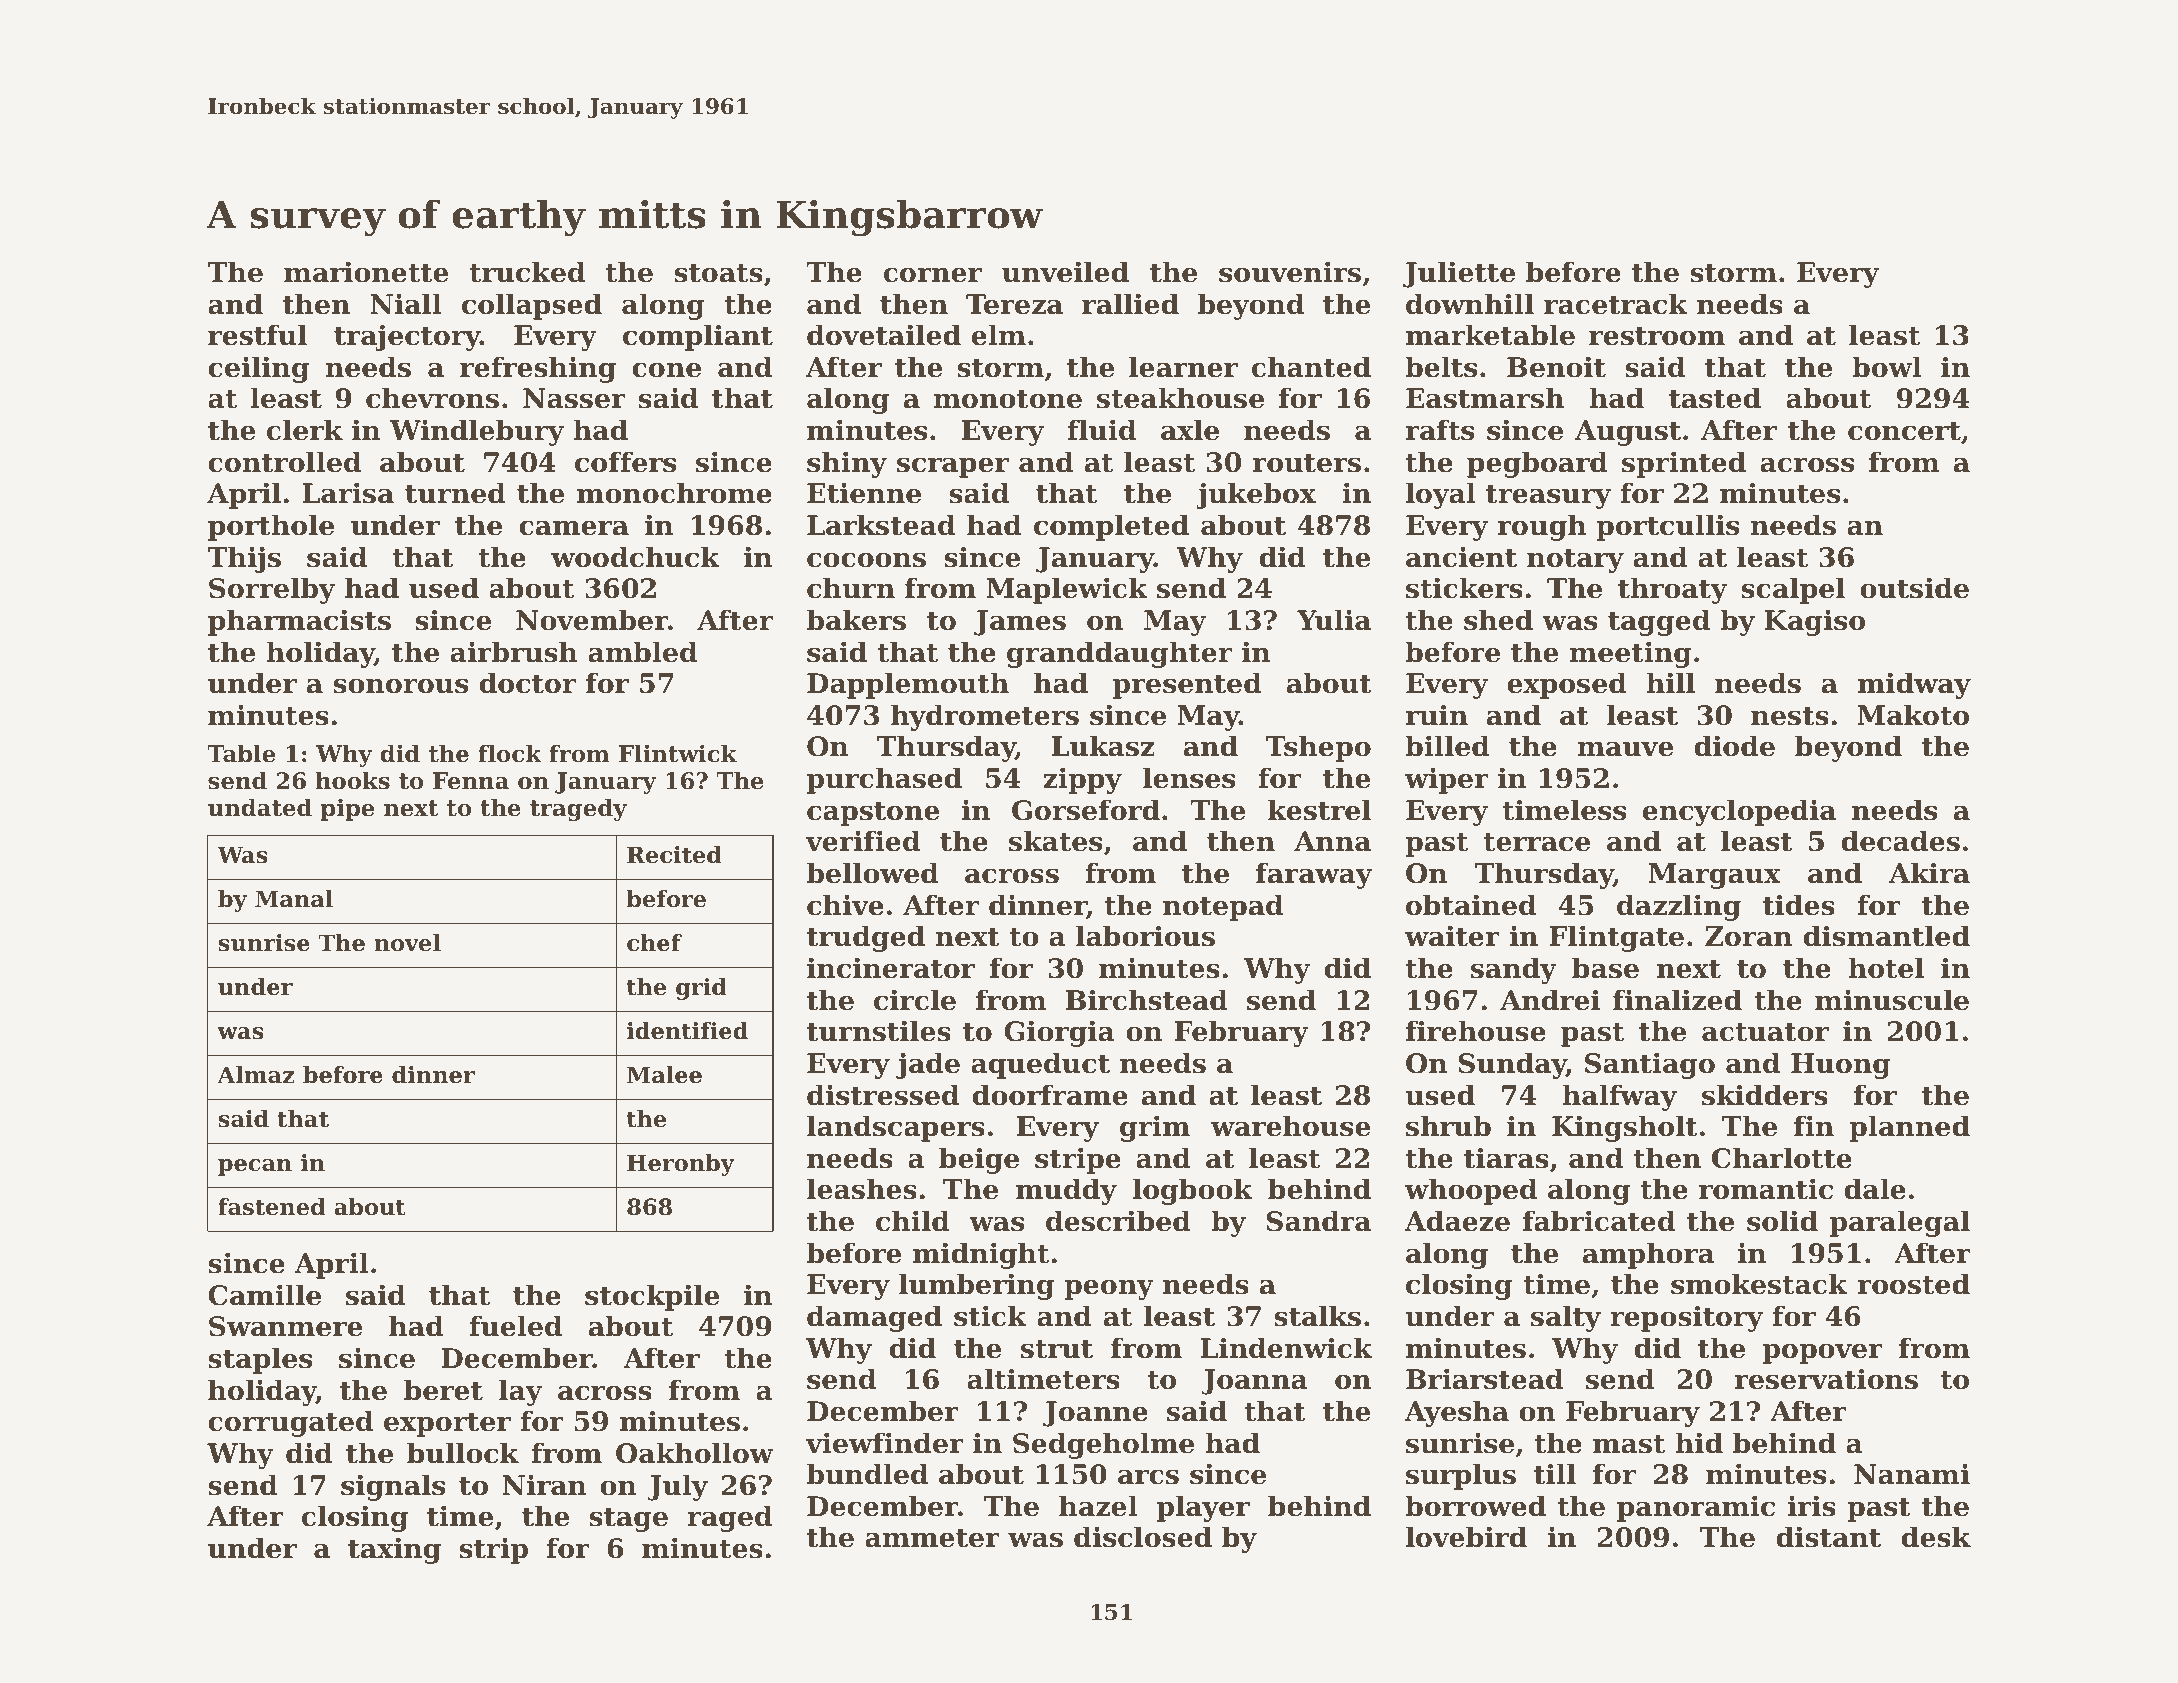  Describe the element at coordinates (932, 1538) in the screenshot. I see `ammeter` at that location.
